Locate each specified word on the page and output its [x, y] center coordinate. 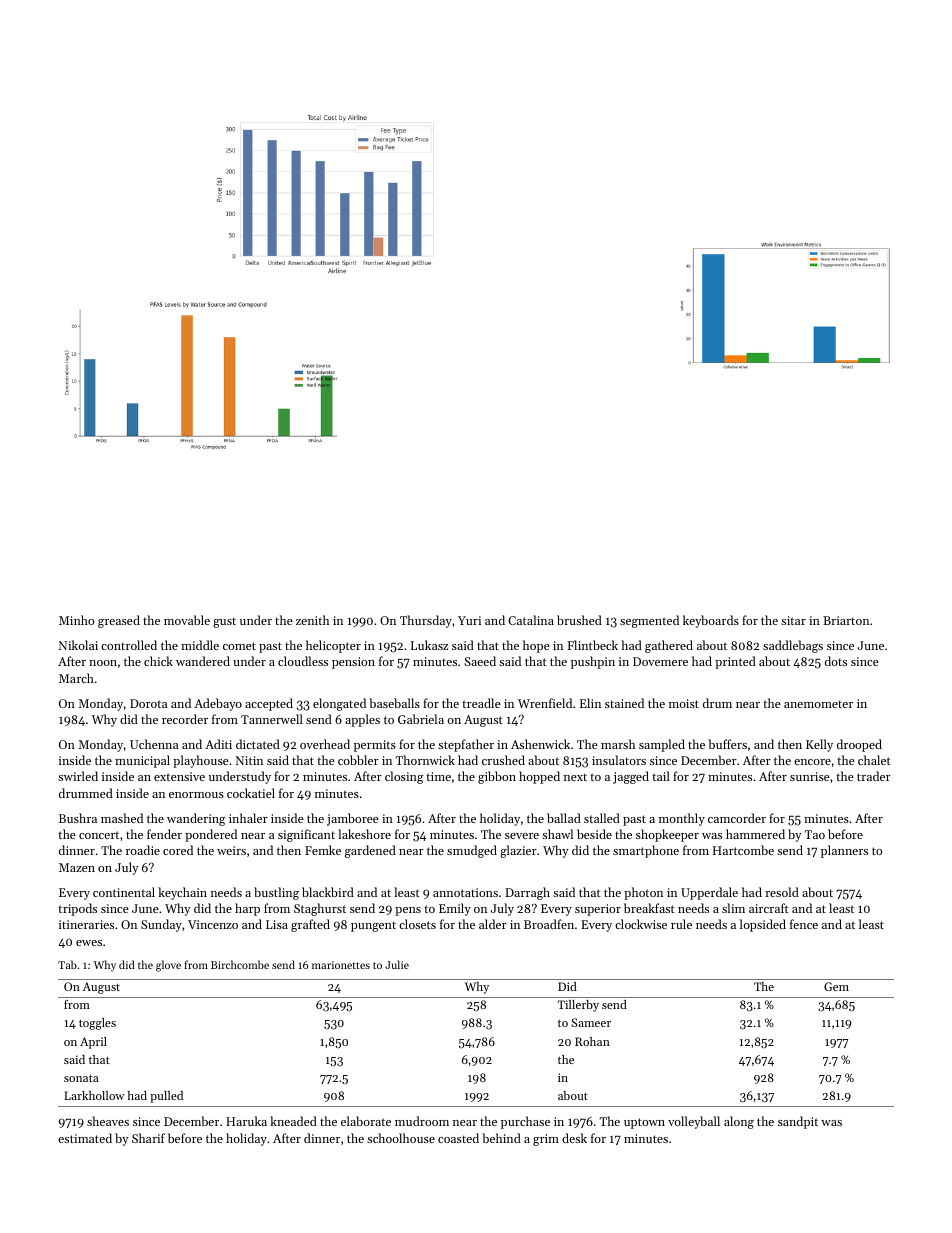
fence [804, 924]
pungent [373, 926]
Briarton [846, 620]
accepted [269, 704]
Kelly [819, 745]
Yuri [469, 620]
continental [124, 892]
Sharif [148, 1138]
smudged [472, 851]
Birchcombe [240, 964]
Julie [397, 964]
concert [99, 835]
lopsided [763, 925]
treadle [481, 703]
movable [187, 620]
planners [844, 851]
